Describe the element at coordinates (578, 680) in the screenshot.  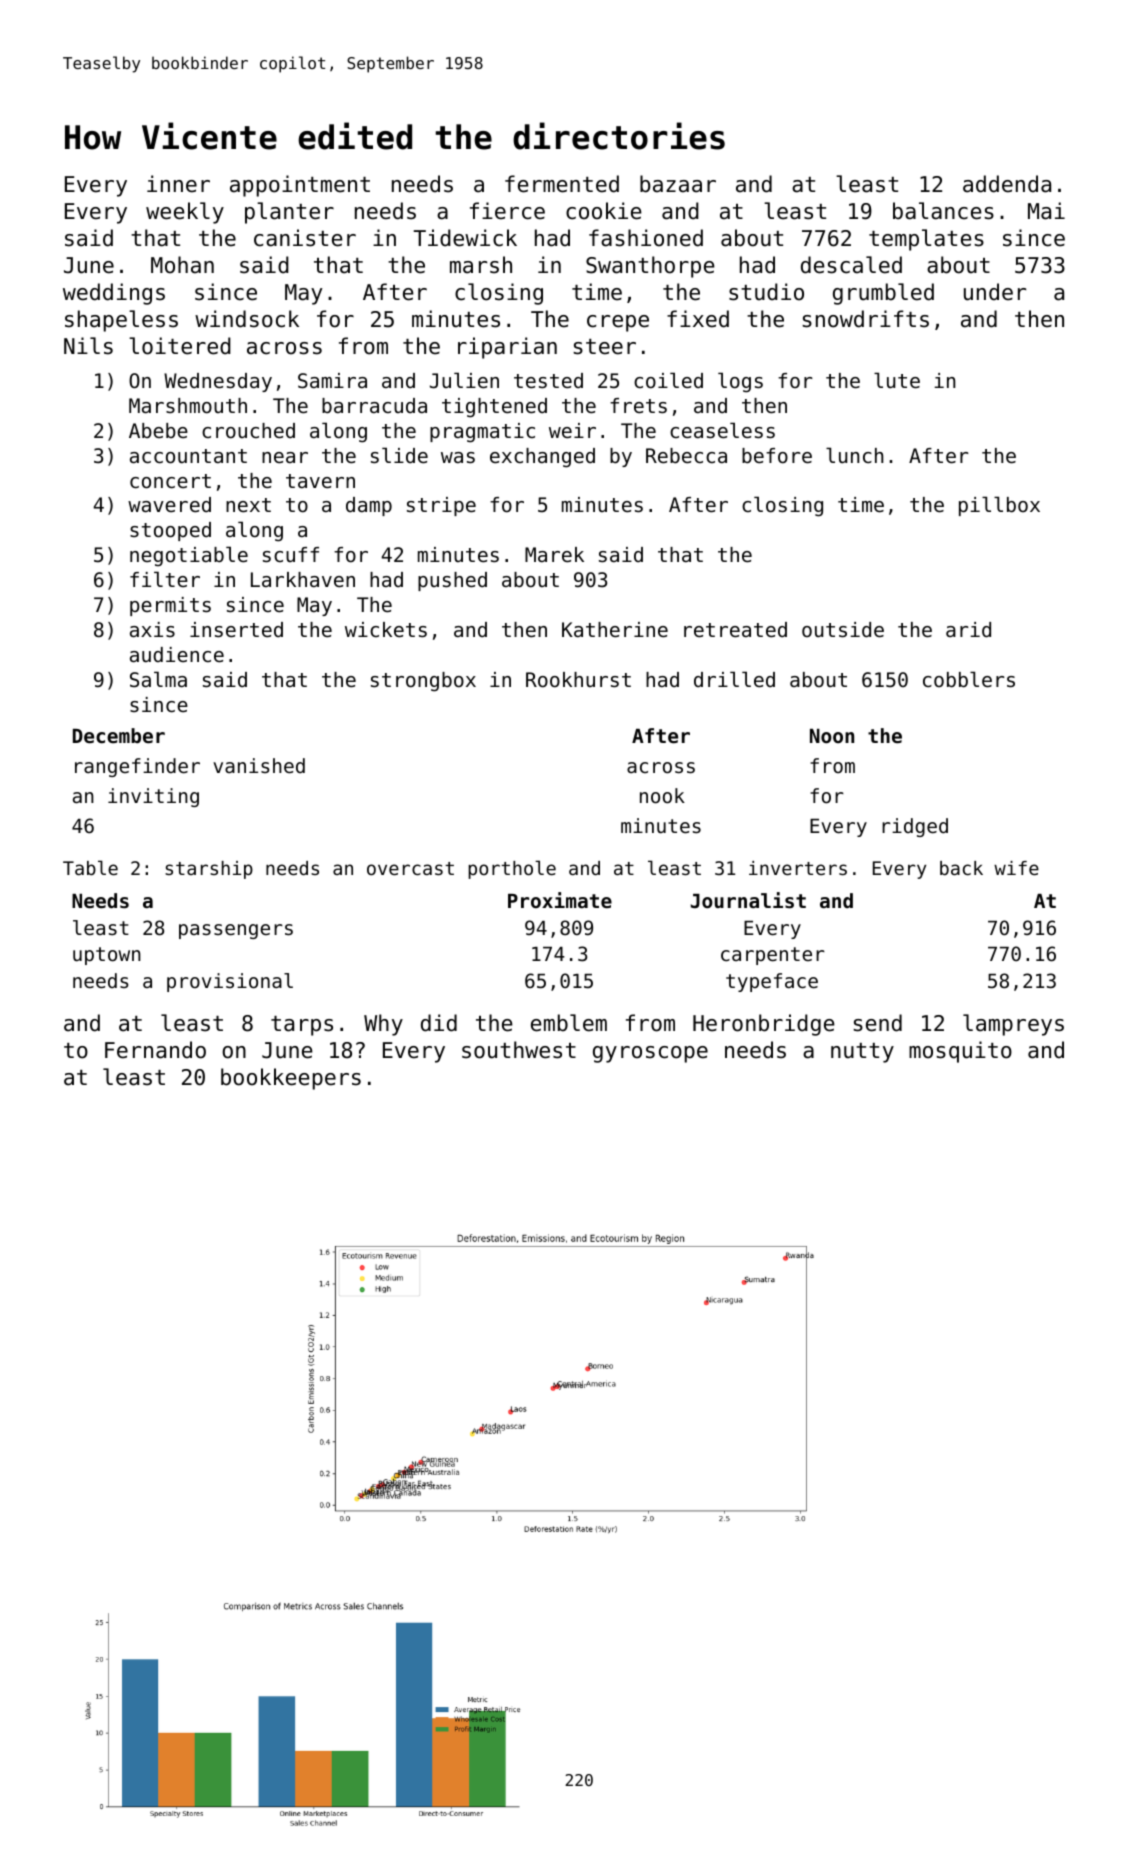
I see `Rookhurst` at that location.
